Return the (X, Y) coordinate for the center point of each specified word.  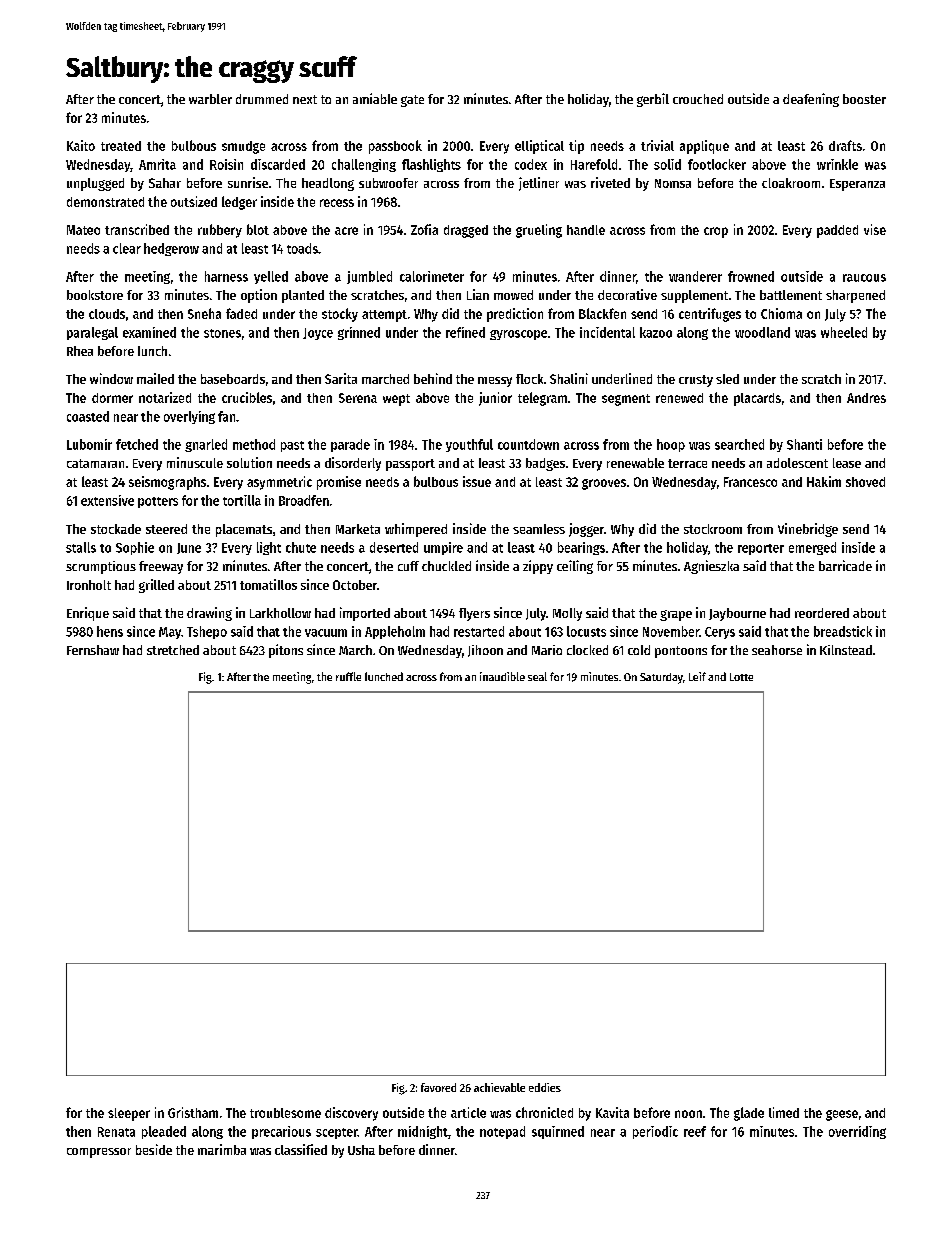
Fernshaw (93, 650)
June (189, 548)
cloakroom (791, 183)
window (111, 378)
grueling (539, 231)
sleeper (129, 1114)
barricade (845, 565)
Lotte (741, 677)
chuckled (446, 566)
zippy (538, 567)
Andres (866, 398)
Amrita (157, 164)
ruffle (348, 676)
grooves (604, 484)
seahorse (777, 650)
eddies (545, 1087)
